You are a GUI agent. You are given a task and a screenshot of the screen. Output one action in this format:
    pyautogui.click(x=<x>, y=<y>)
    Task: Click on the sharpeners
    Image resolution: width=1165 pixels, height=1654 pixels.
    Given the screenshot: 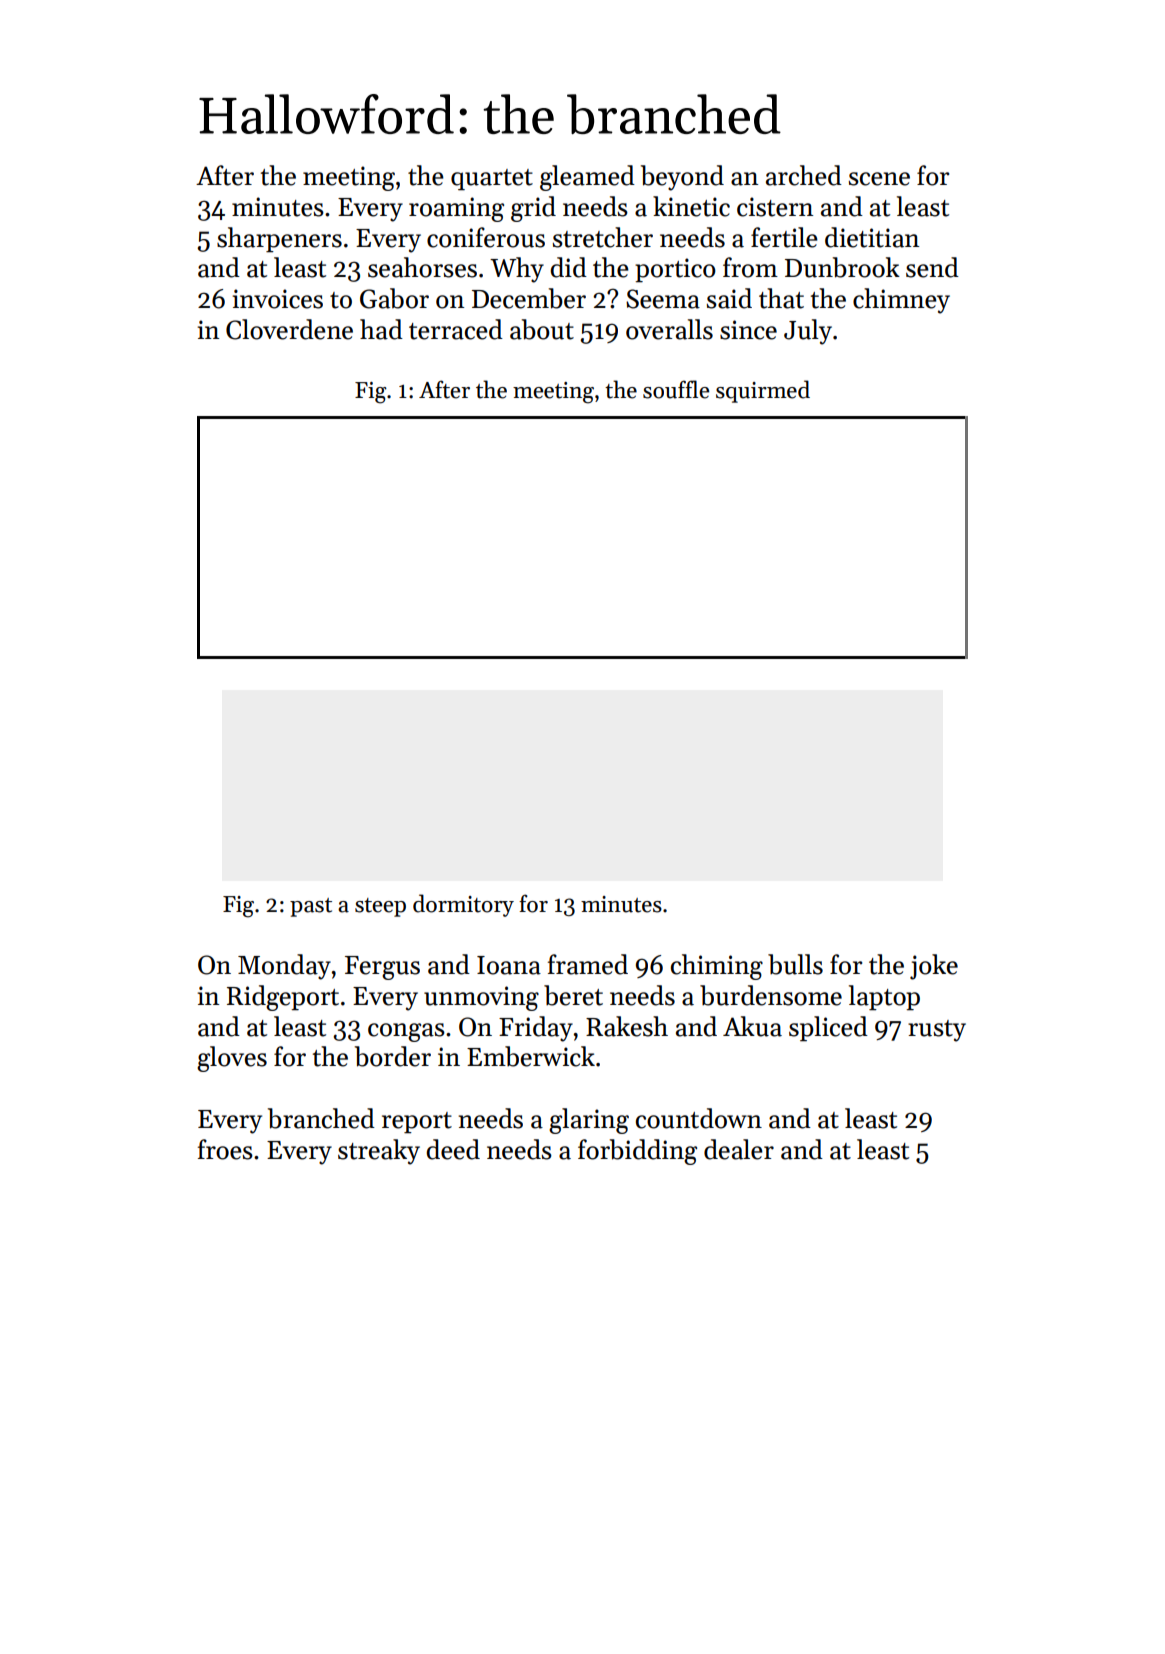 What is the action you would take?
    pyautogui.click(x=279, y=240)
